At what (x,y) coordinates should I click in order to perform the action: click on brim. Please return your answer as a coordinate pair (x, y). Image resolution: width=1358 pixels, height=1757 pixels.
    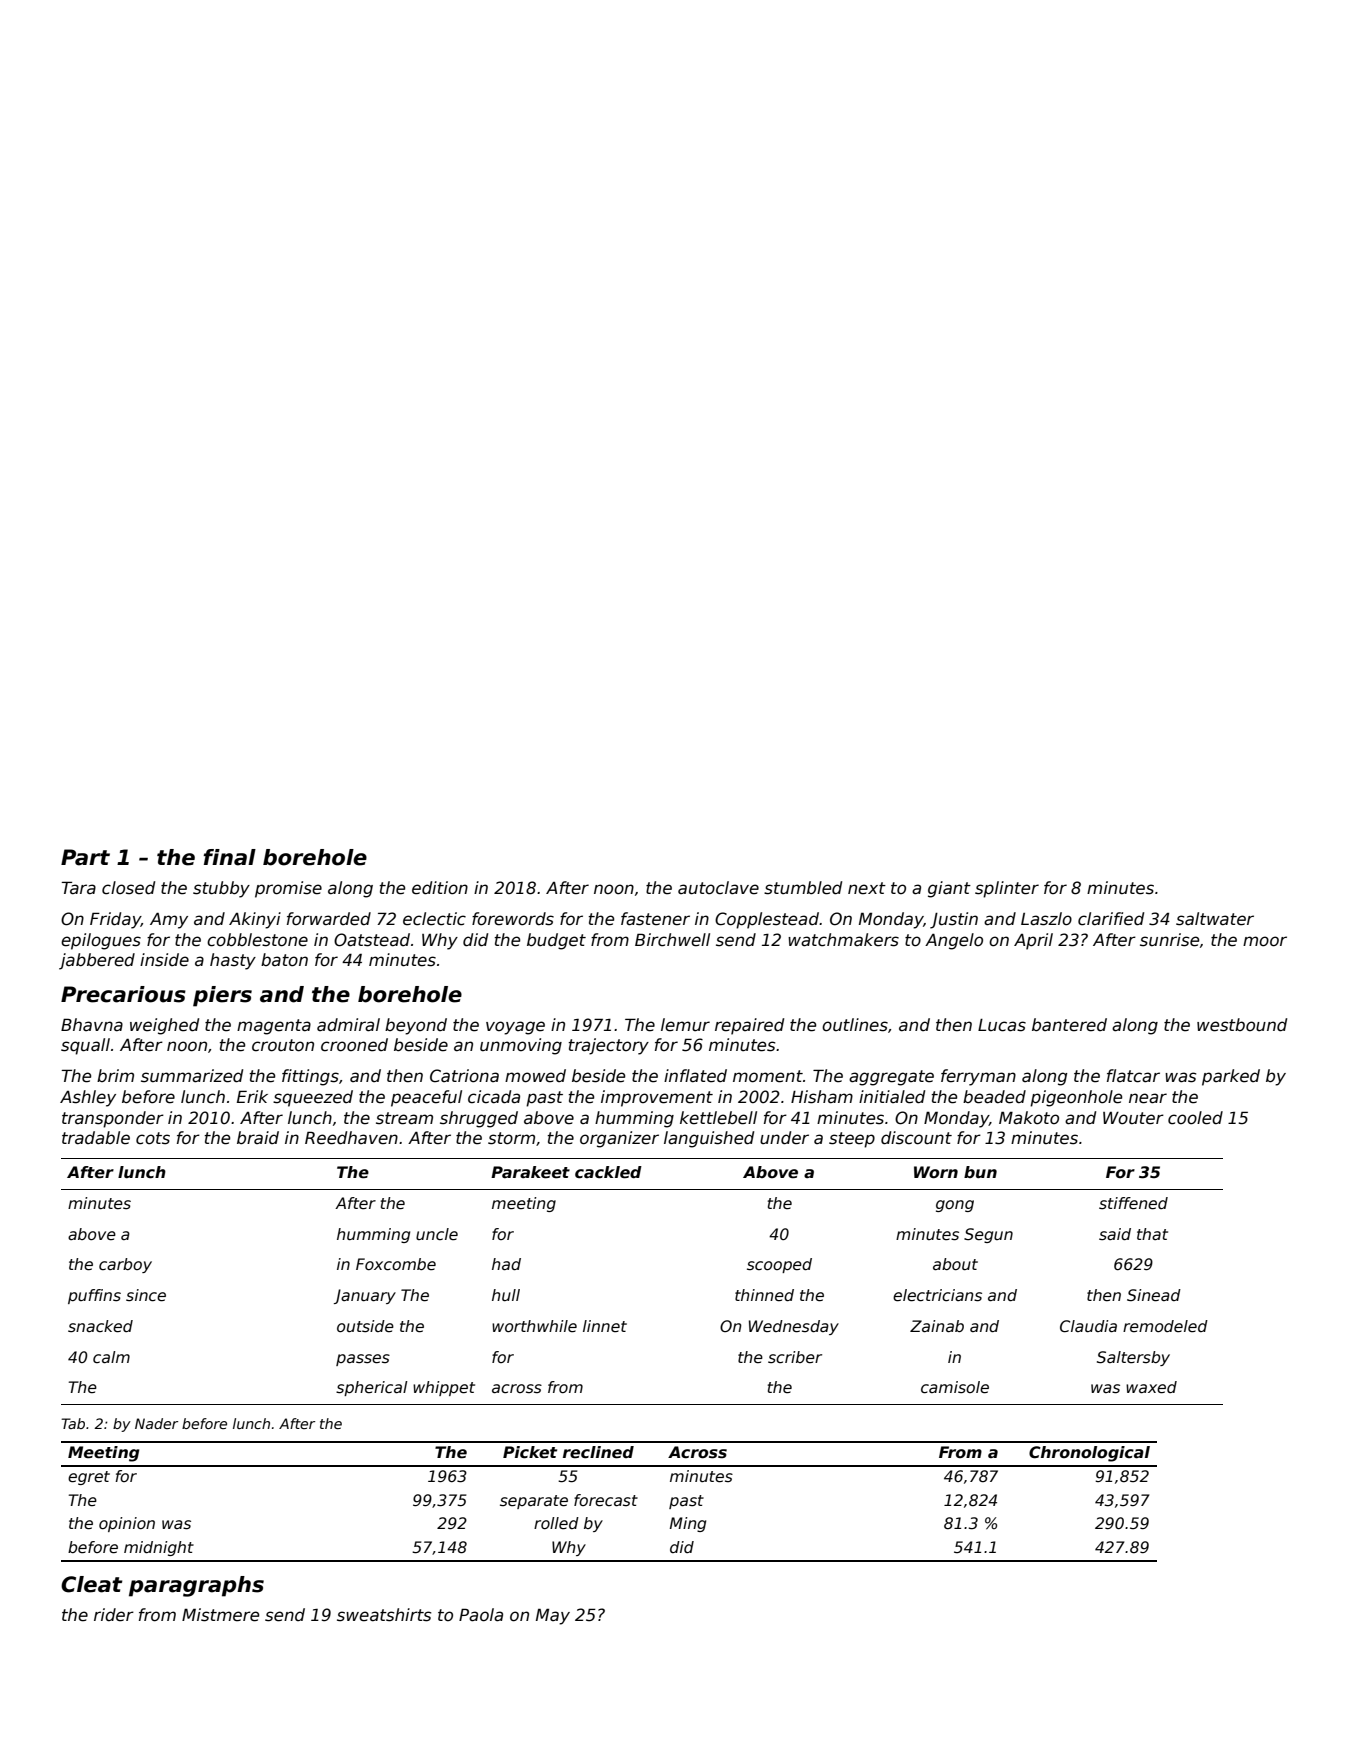
    Looking at the image, I should click on (115, 1075).
